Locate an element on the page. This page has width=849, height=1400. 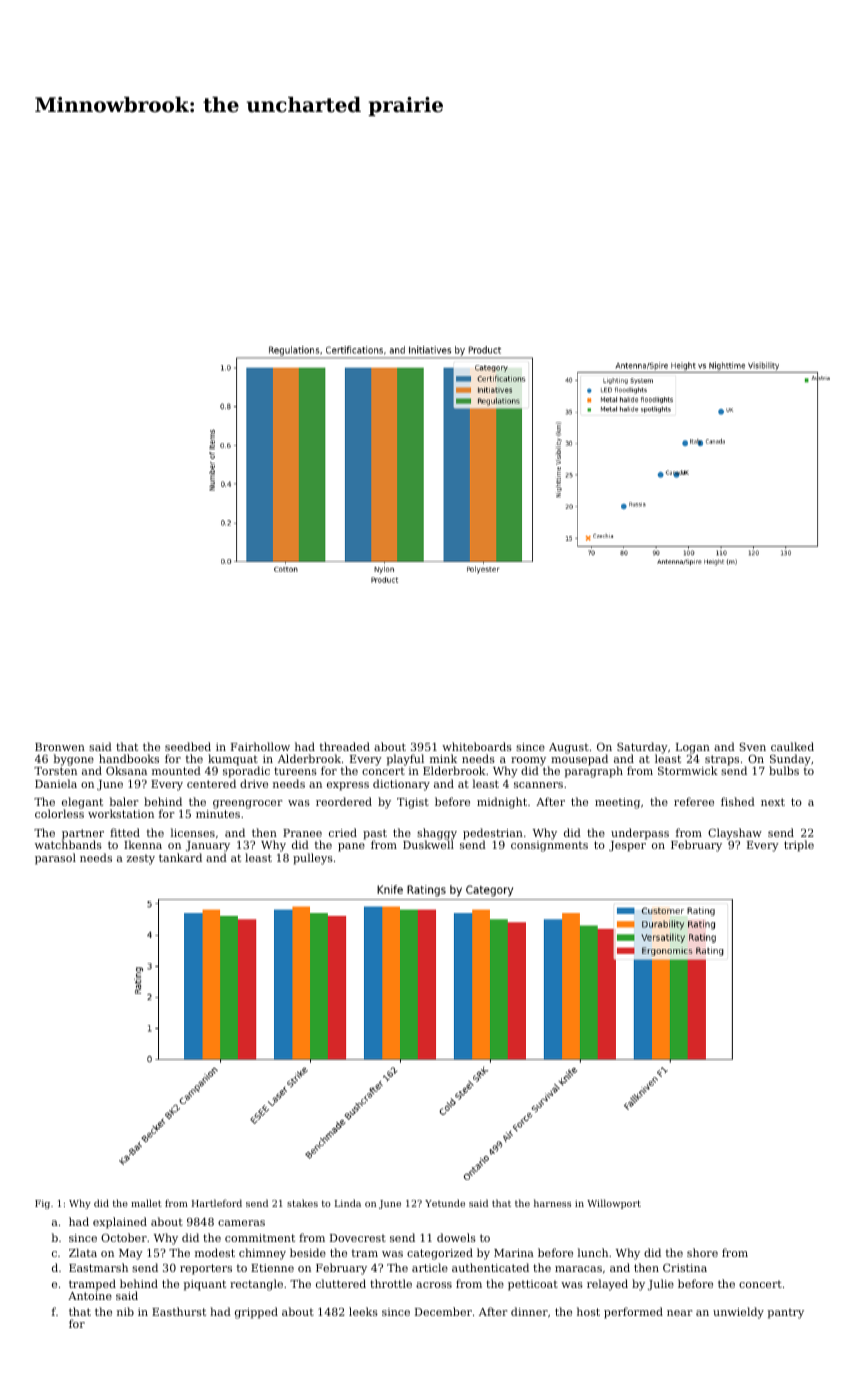
mounted is located at coordinates (176, 770).
